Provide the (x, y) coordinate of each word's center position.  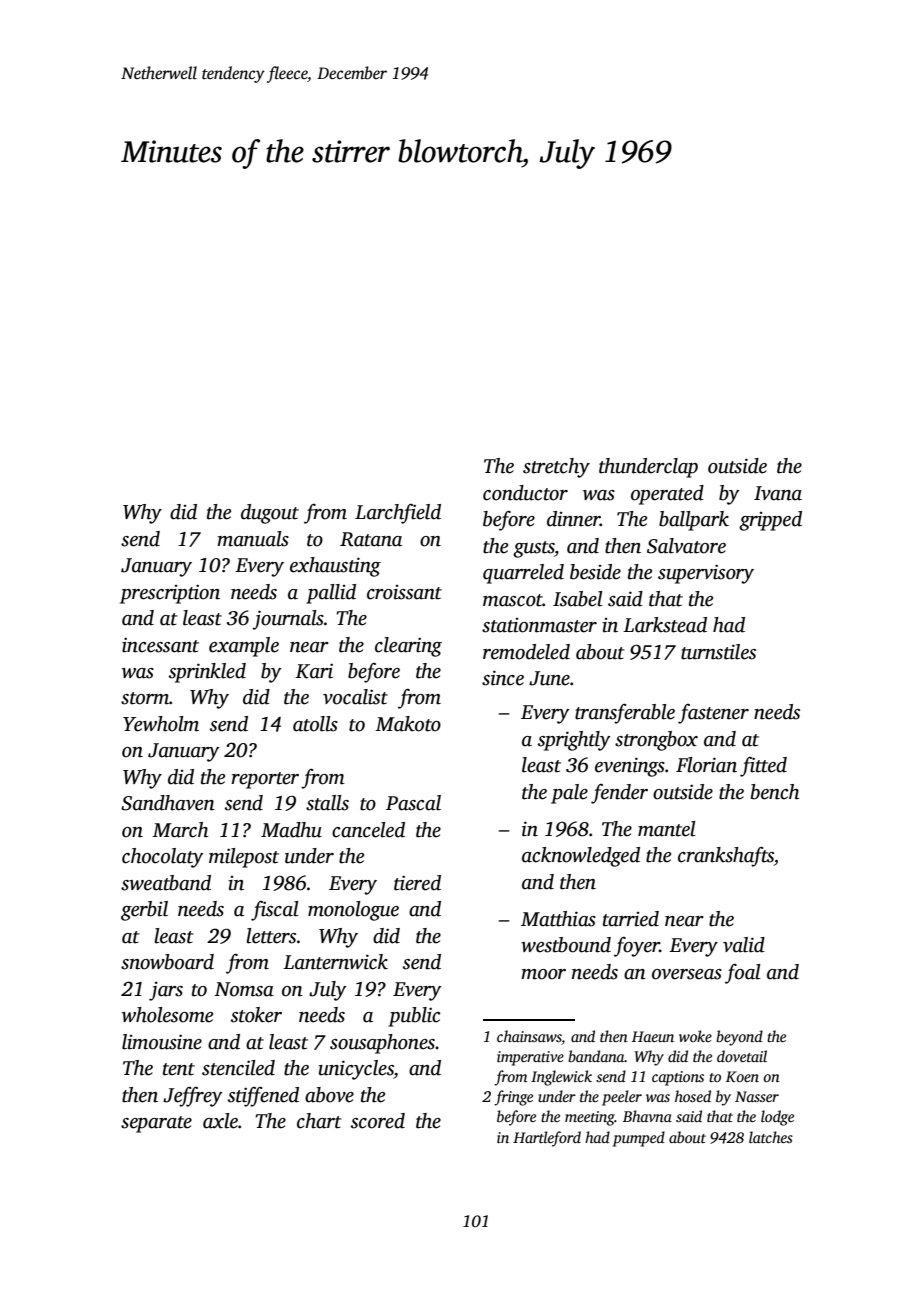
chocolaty (163, 858)
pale (569, 794)
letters (271, 936)
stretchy (556, 468)
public (414, 1017)
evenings (630, 767)
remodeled (526, 652)
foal (743, 973)
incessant (160, 645)
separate (156, 1124)
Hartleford (547, 1139)
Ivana (778, 493)
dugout (270, 514)
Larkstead (665, 625)
